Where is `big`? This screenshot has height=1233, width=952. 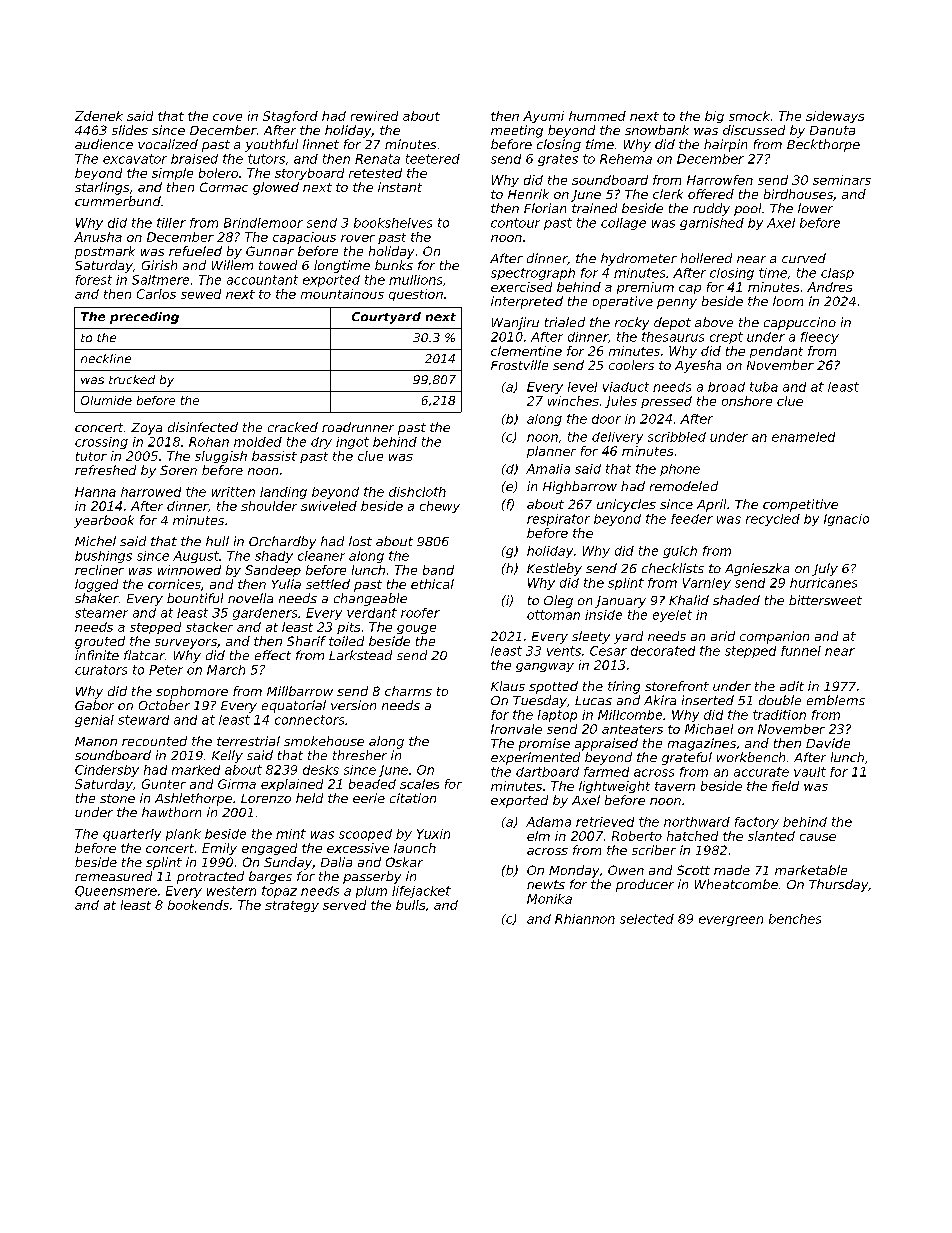 big is located at coordinates (714, 117).
